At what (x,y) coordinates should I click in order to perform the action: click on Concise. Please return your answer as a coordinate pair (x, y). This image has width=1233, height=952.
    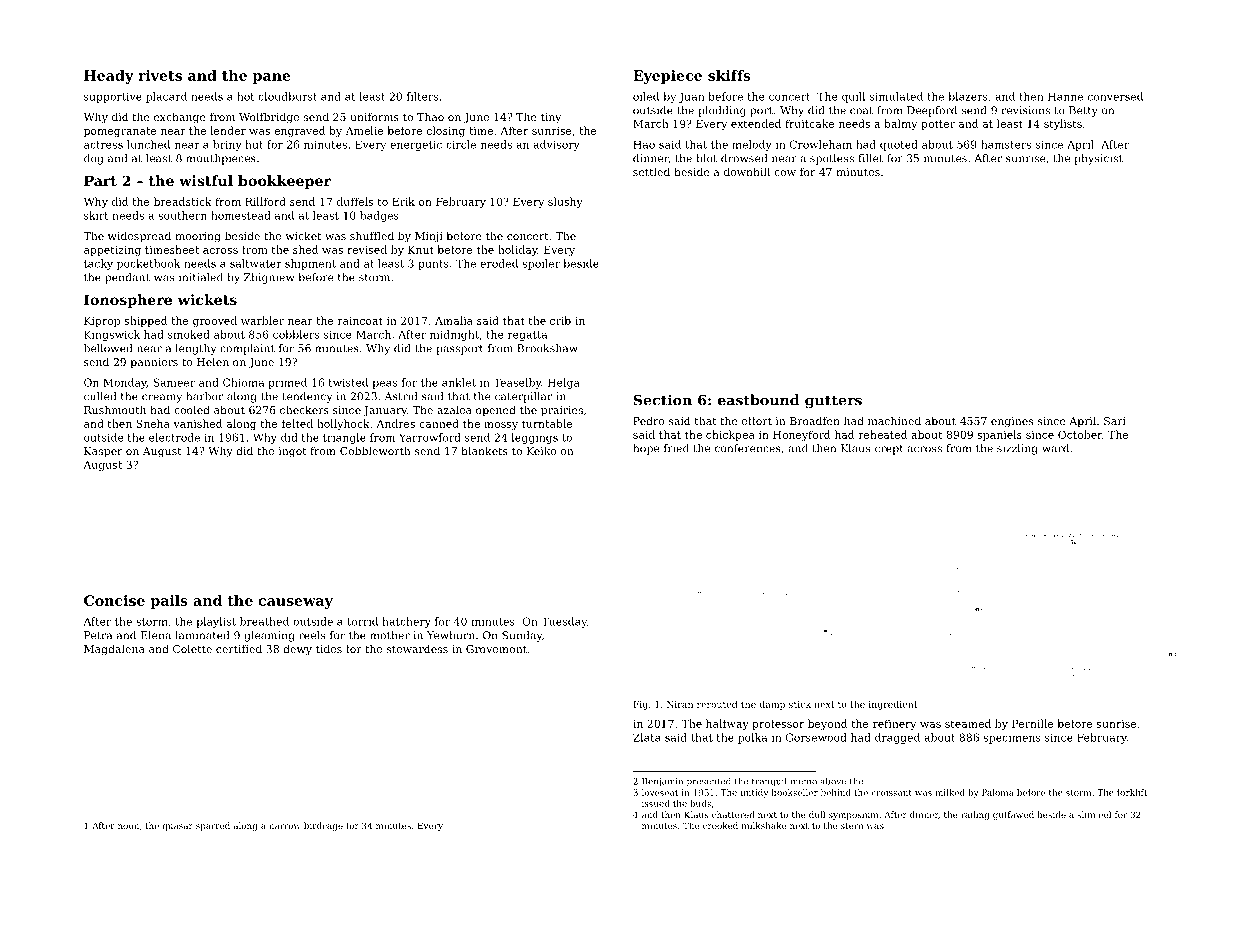
    Looking at the image, I should click on (114, 600).
